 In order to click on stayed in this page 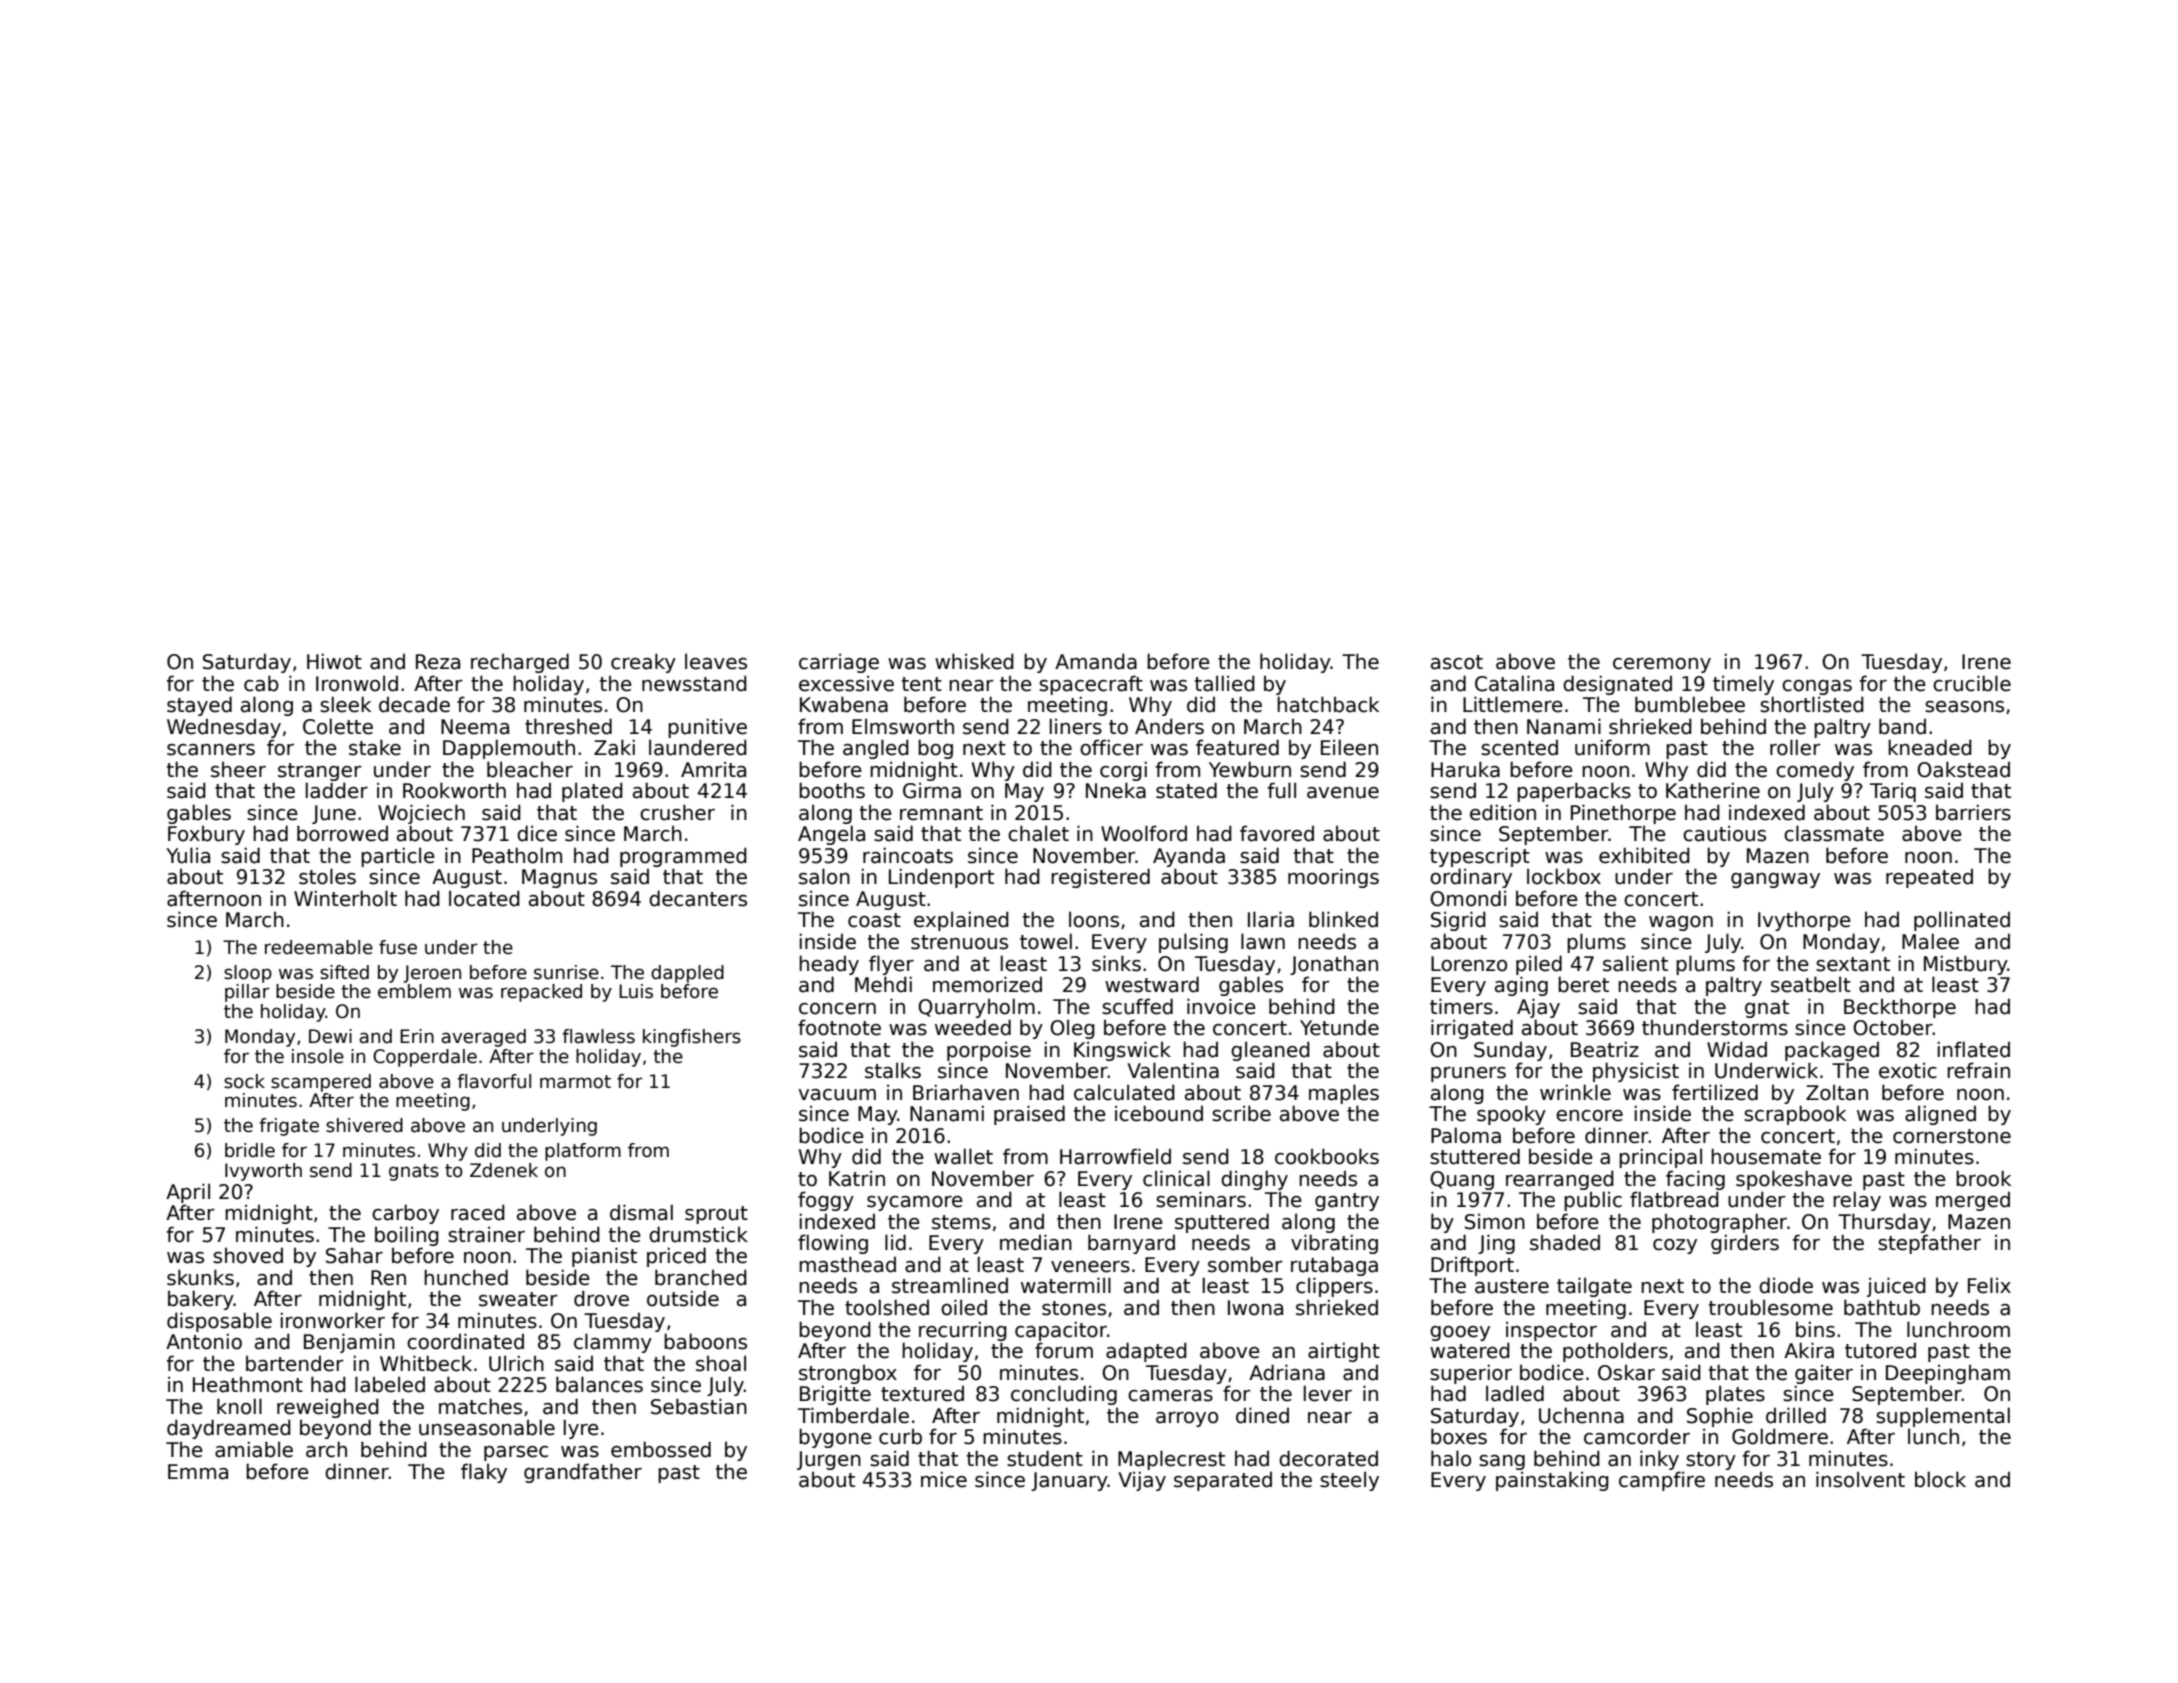, I will do `click(199, 706)`.
